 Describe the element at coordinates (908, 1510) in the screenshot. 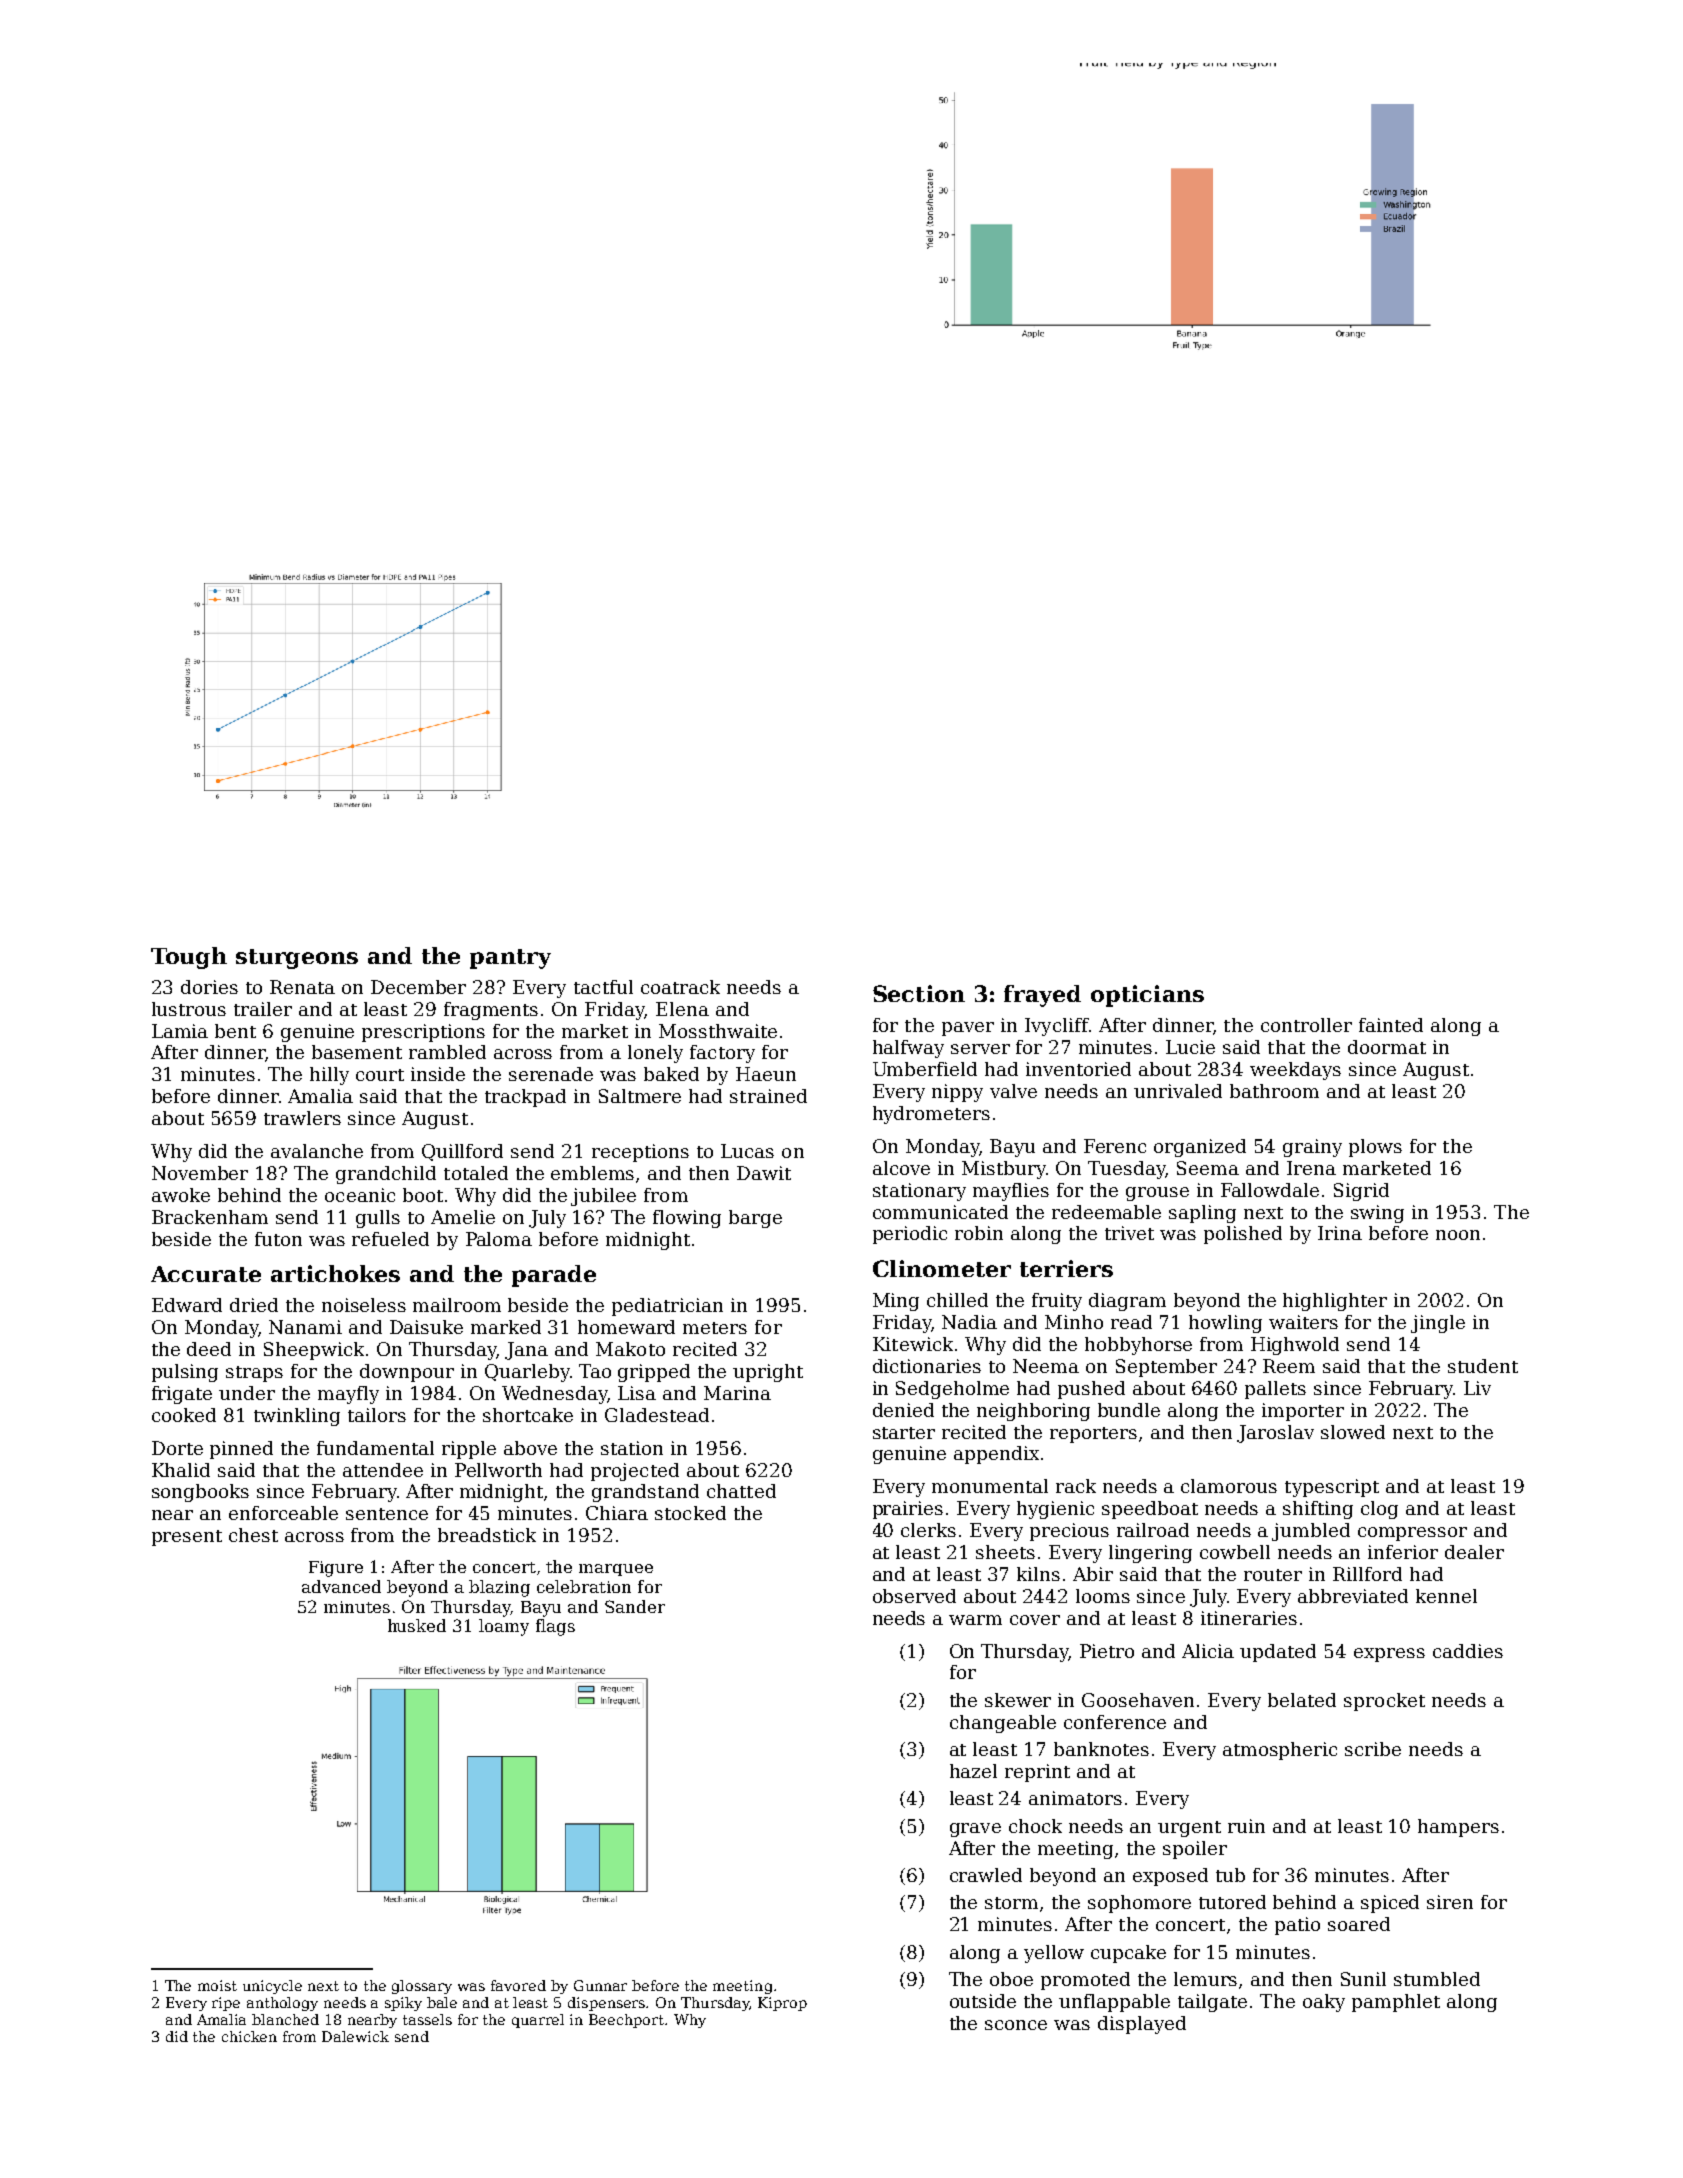

I see `prairies` at that location.
